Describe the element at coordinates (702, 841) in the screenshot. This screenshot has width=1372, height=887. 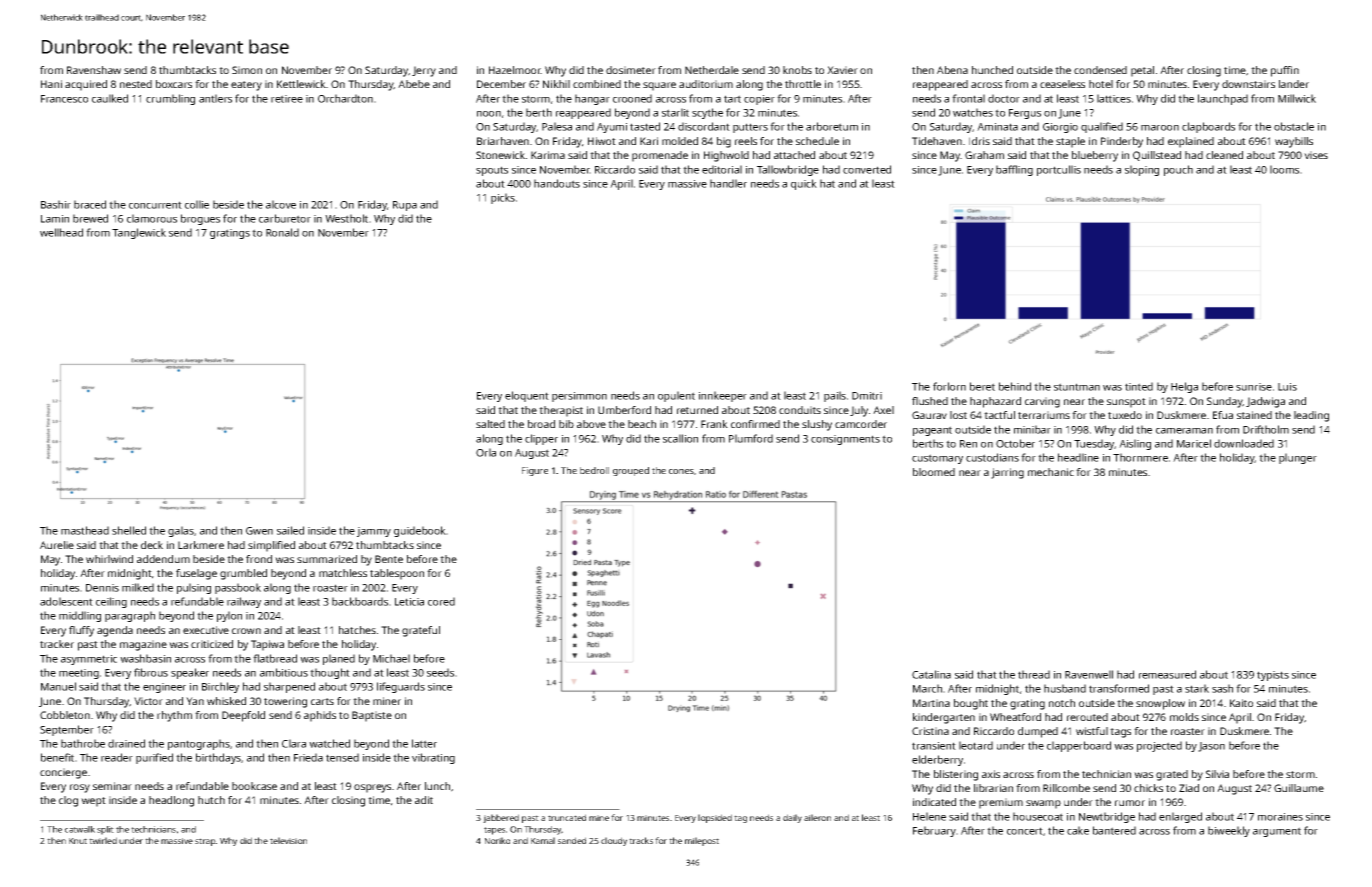
I see `milepost` at that location.
